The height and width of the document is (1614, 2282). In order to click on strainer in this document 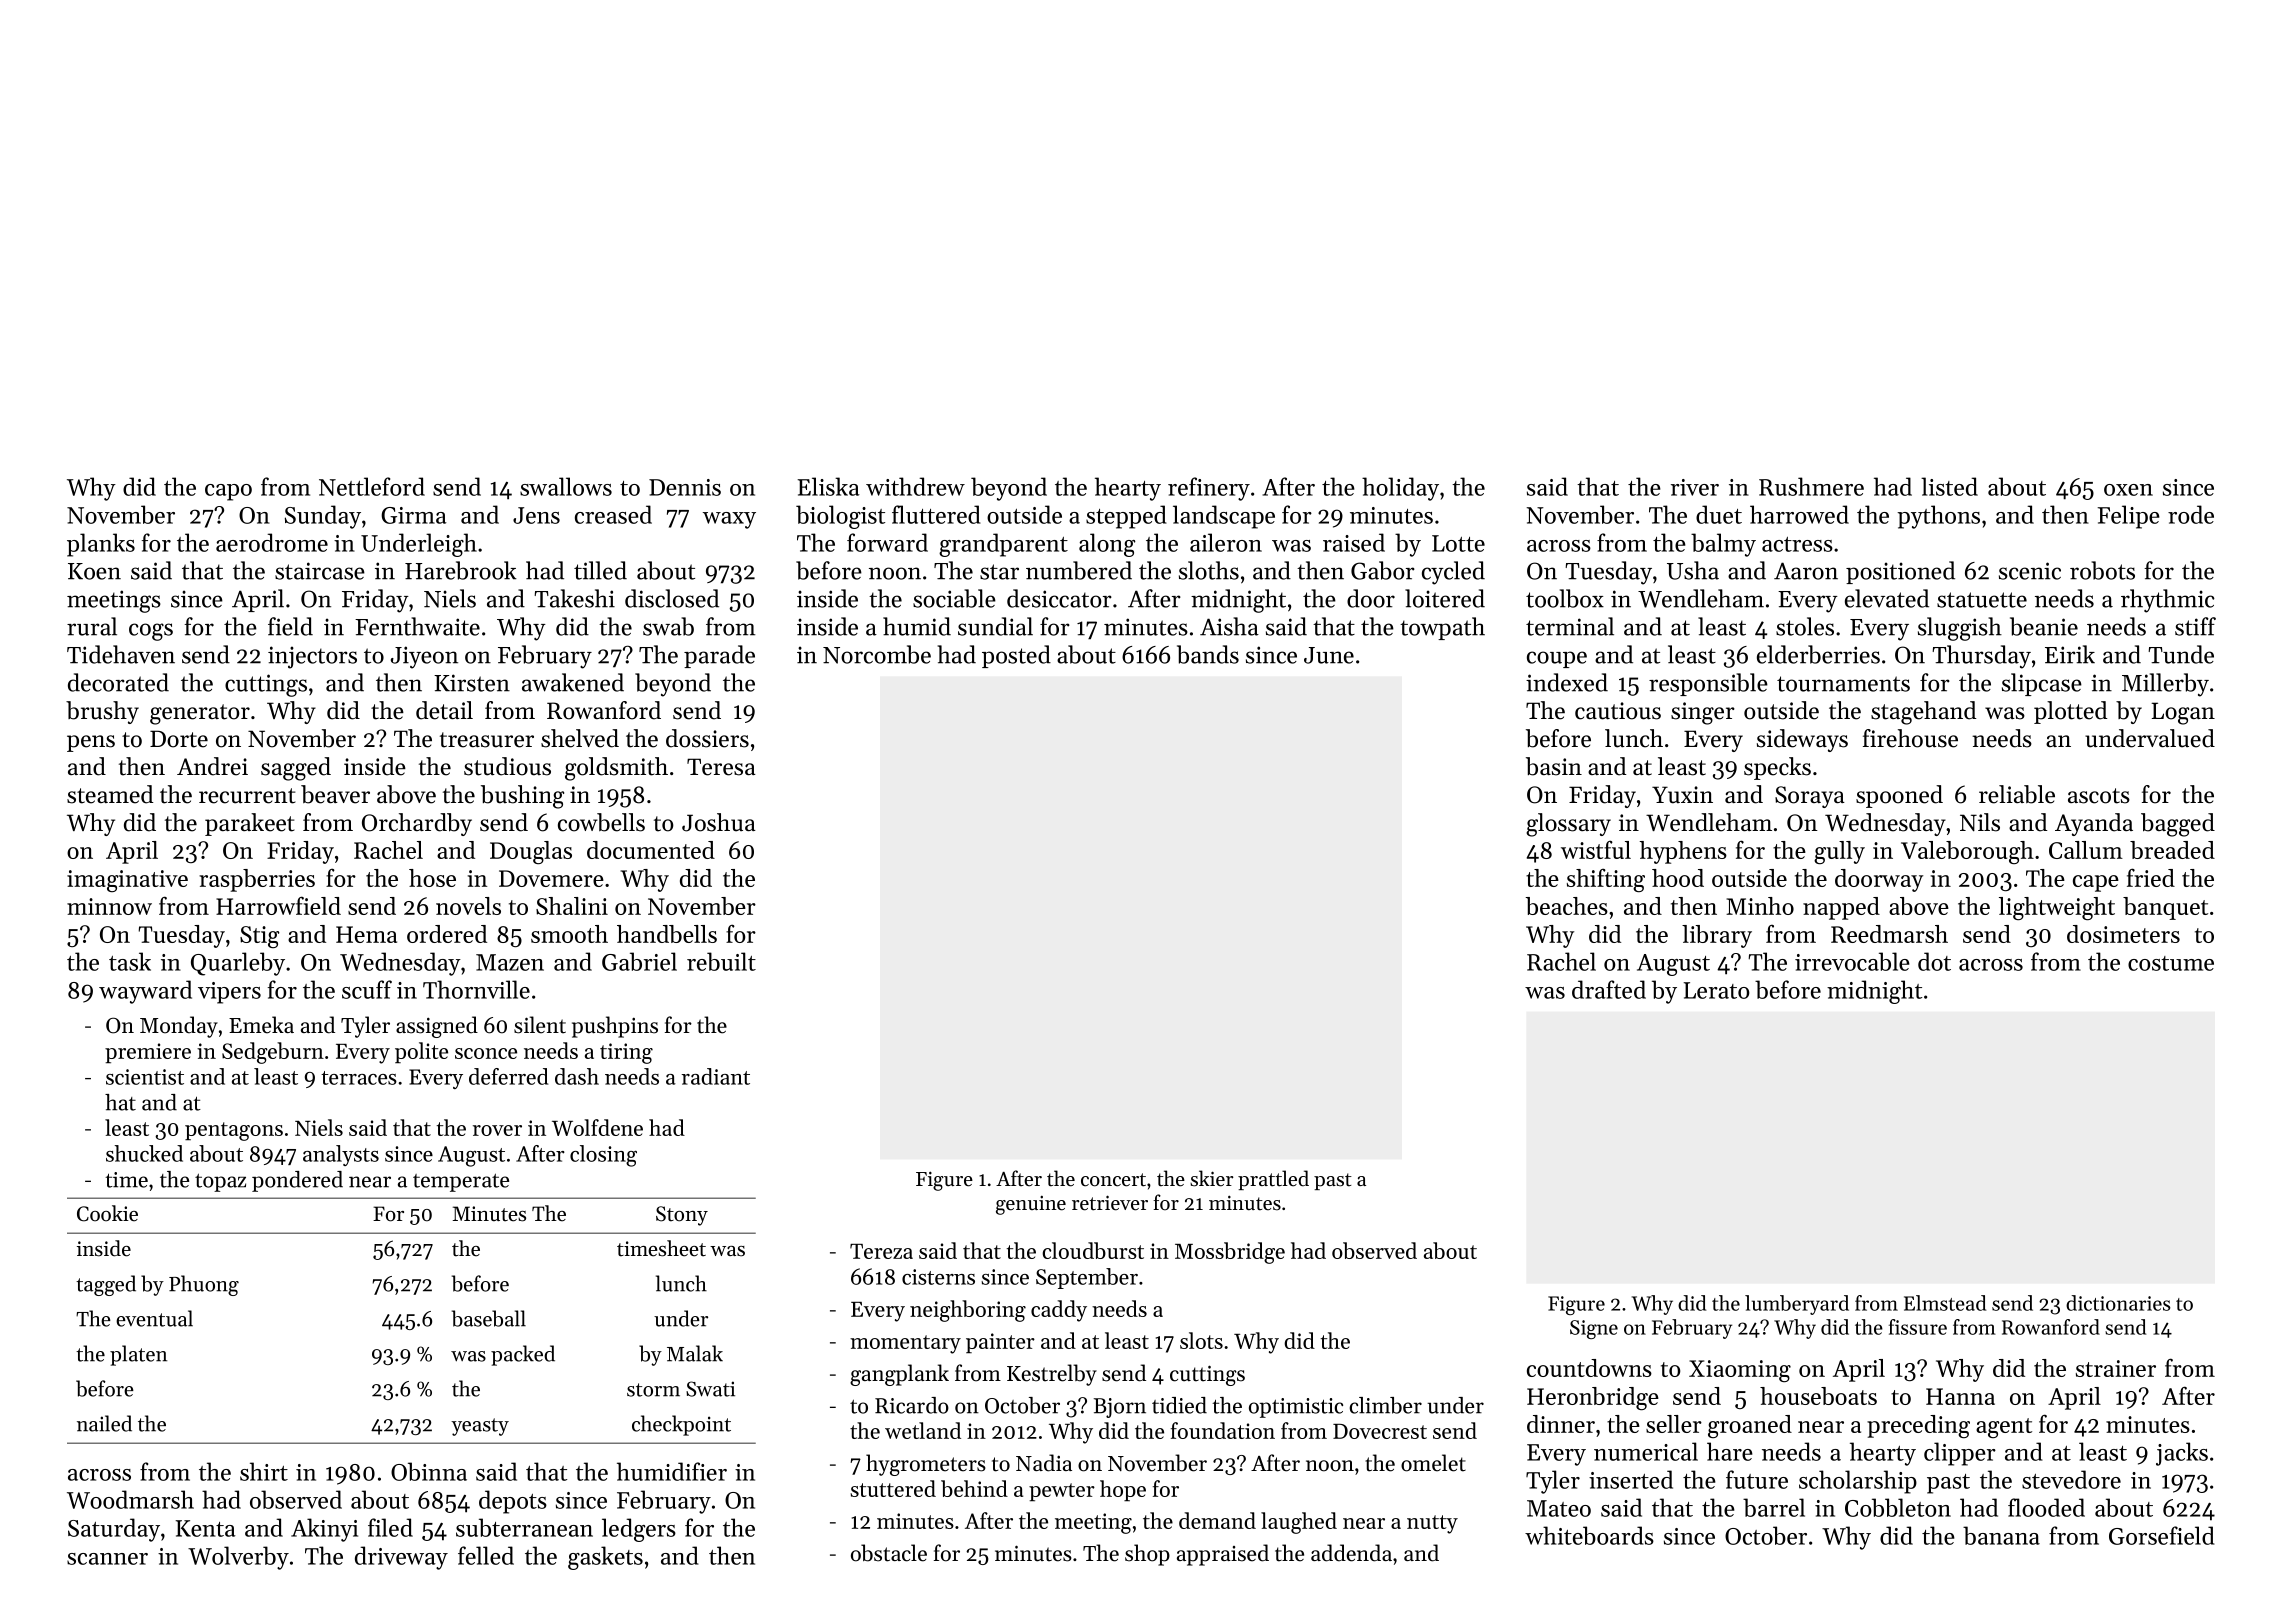, I will do `click(2116, 1368)`.
